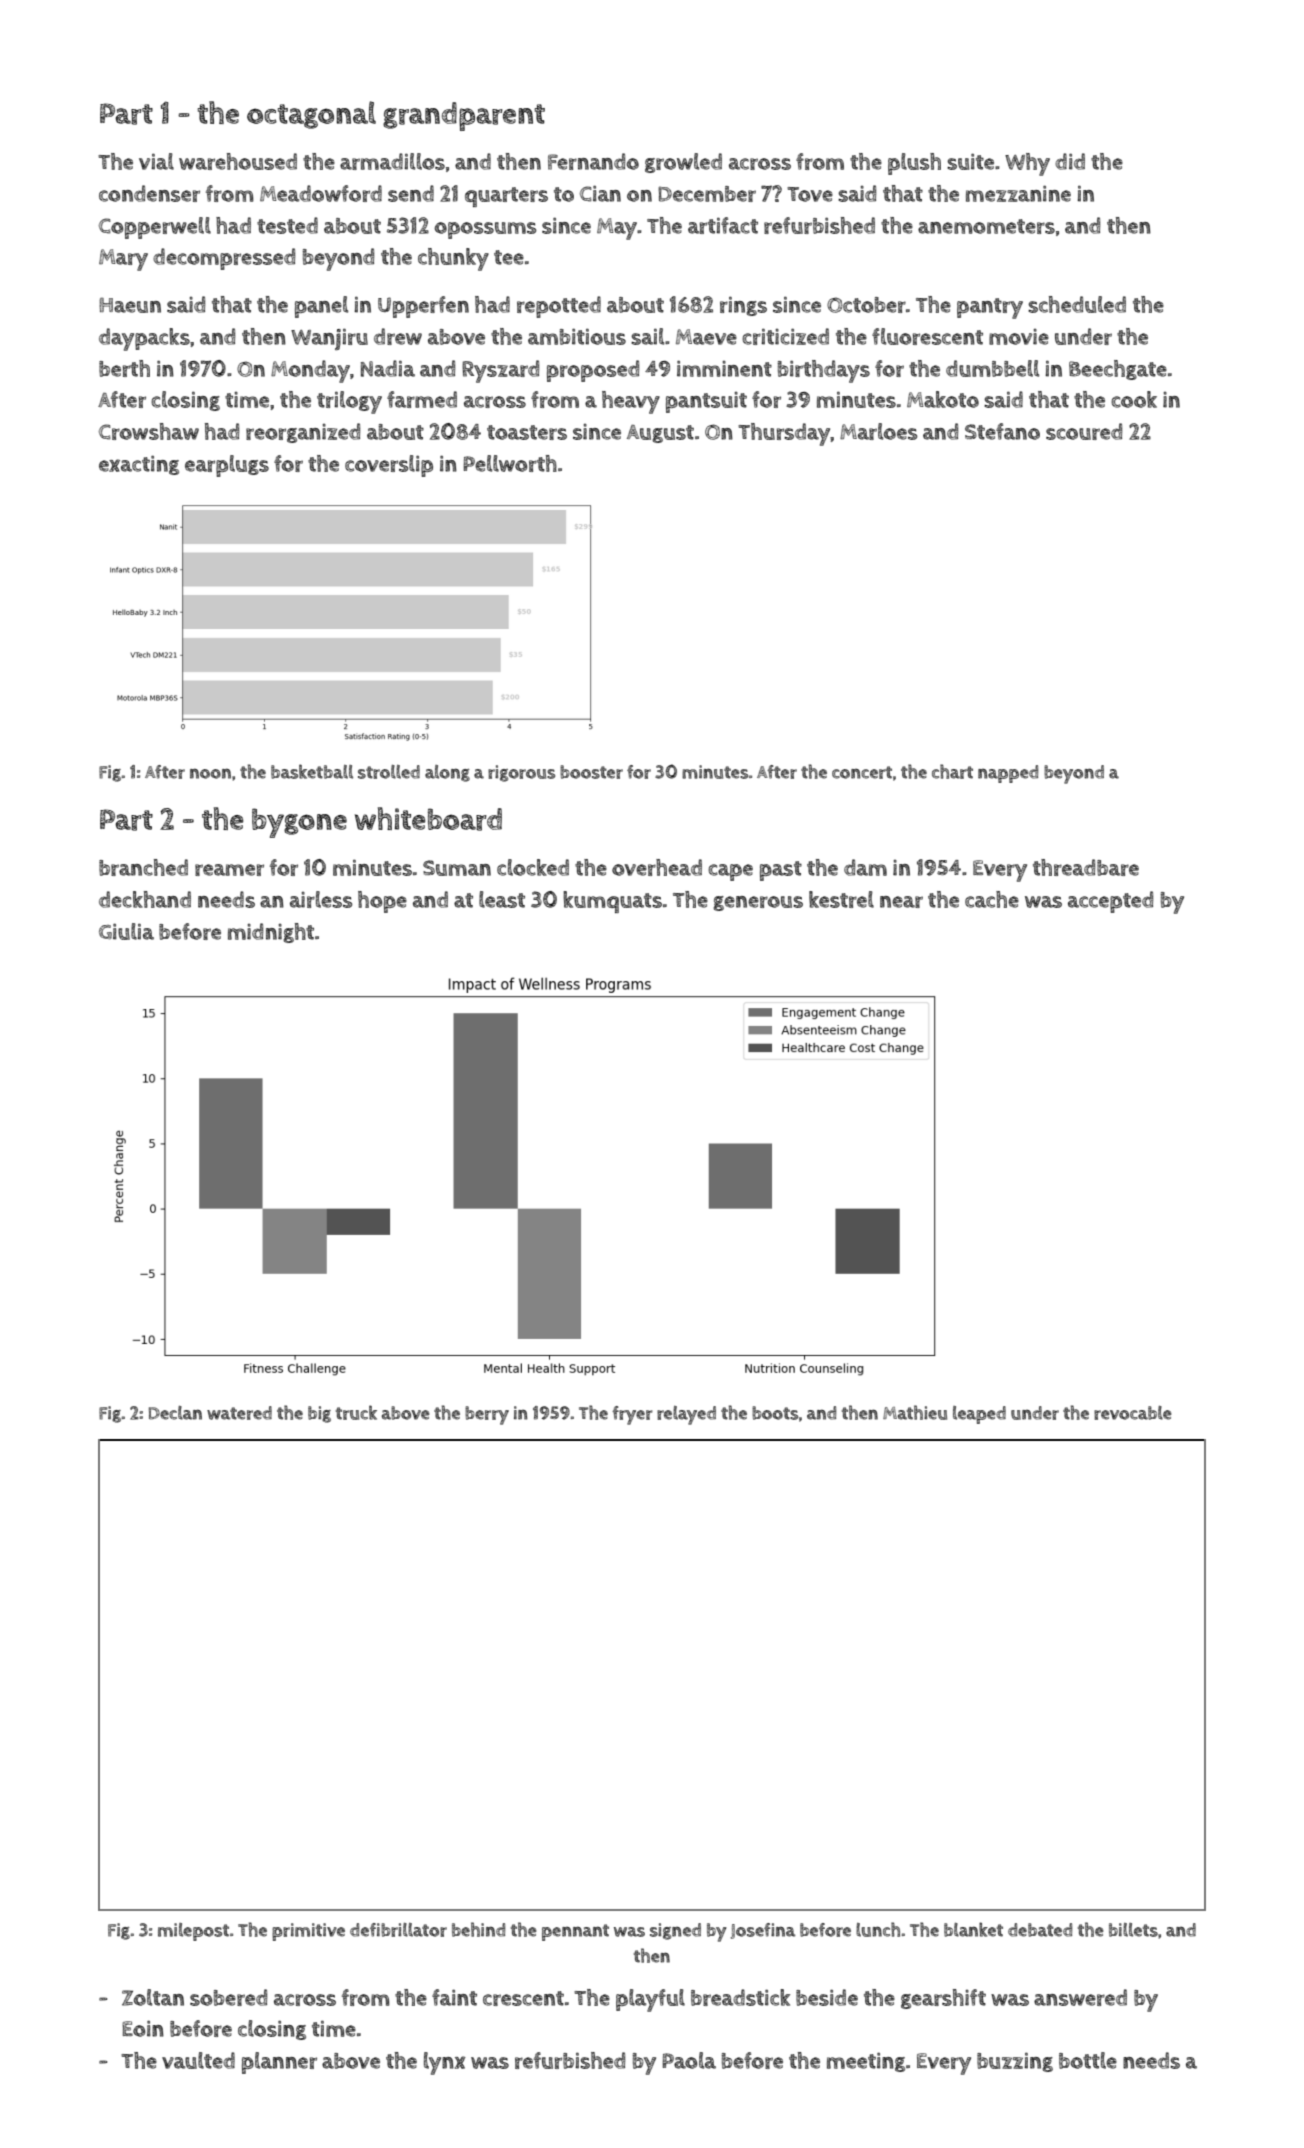 This screenshot has height=2148, width=1304. Describe the element at coordinates (689, 2060) in the screenshot. I see `Paola` at that location.
